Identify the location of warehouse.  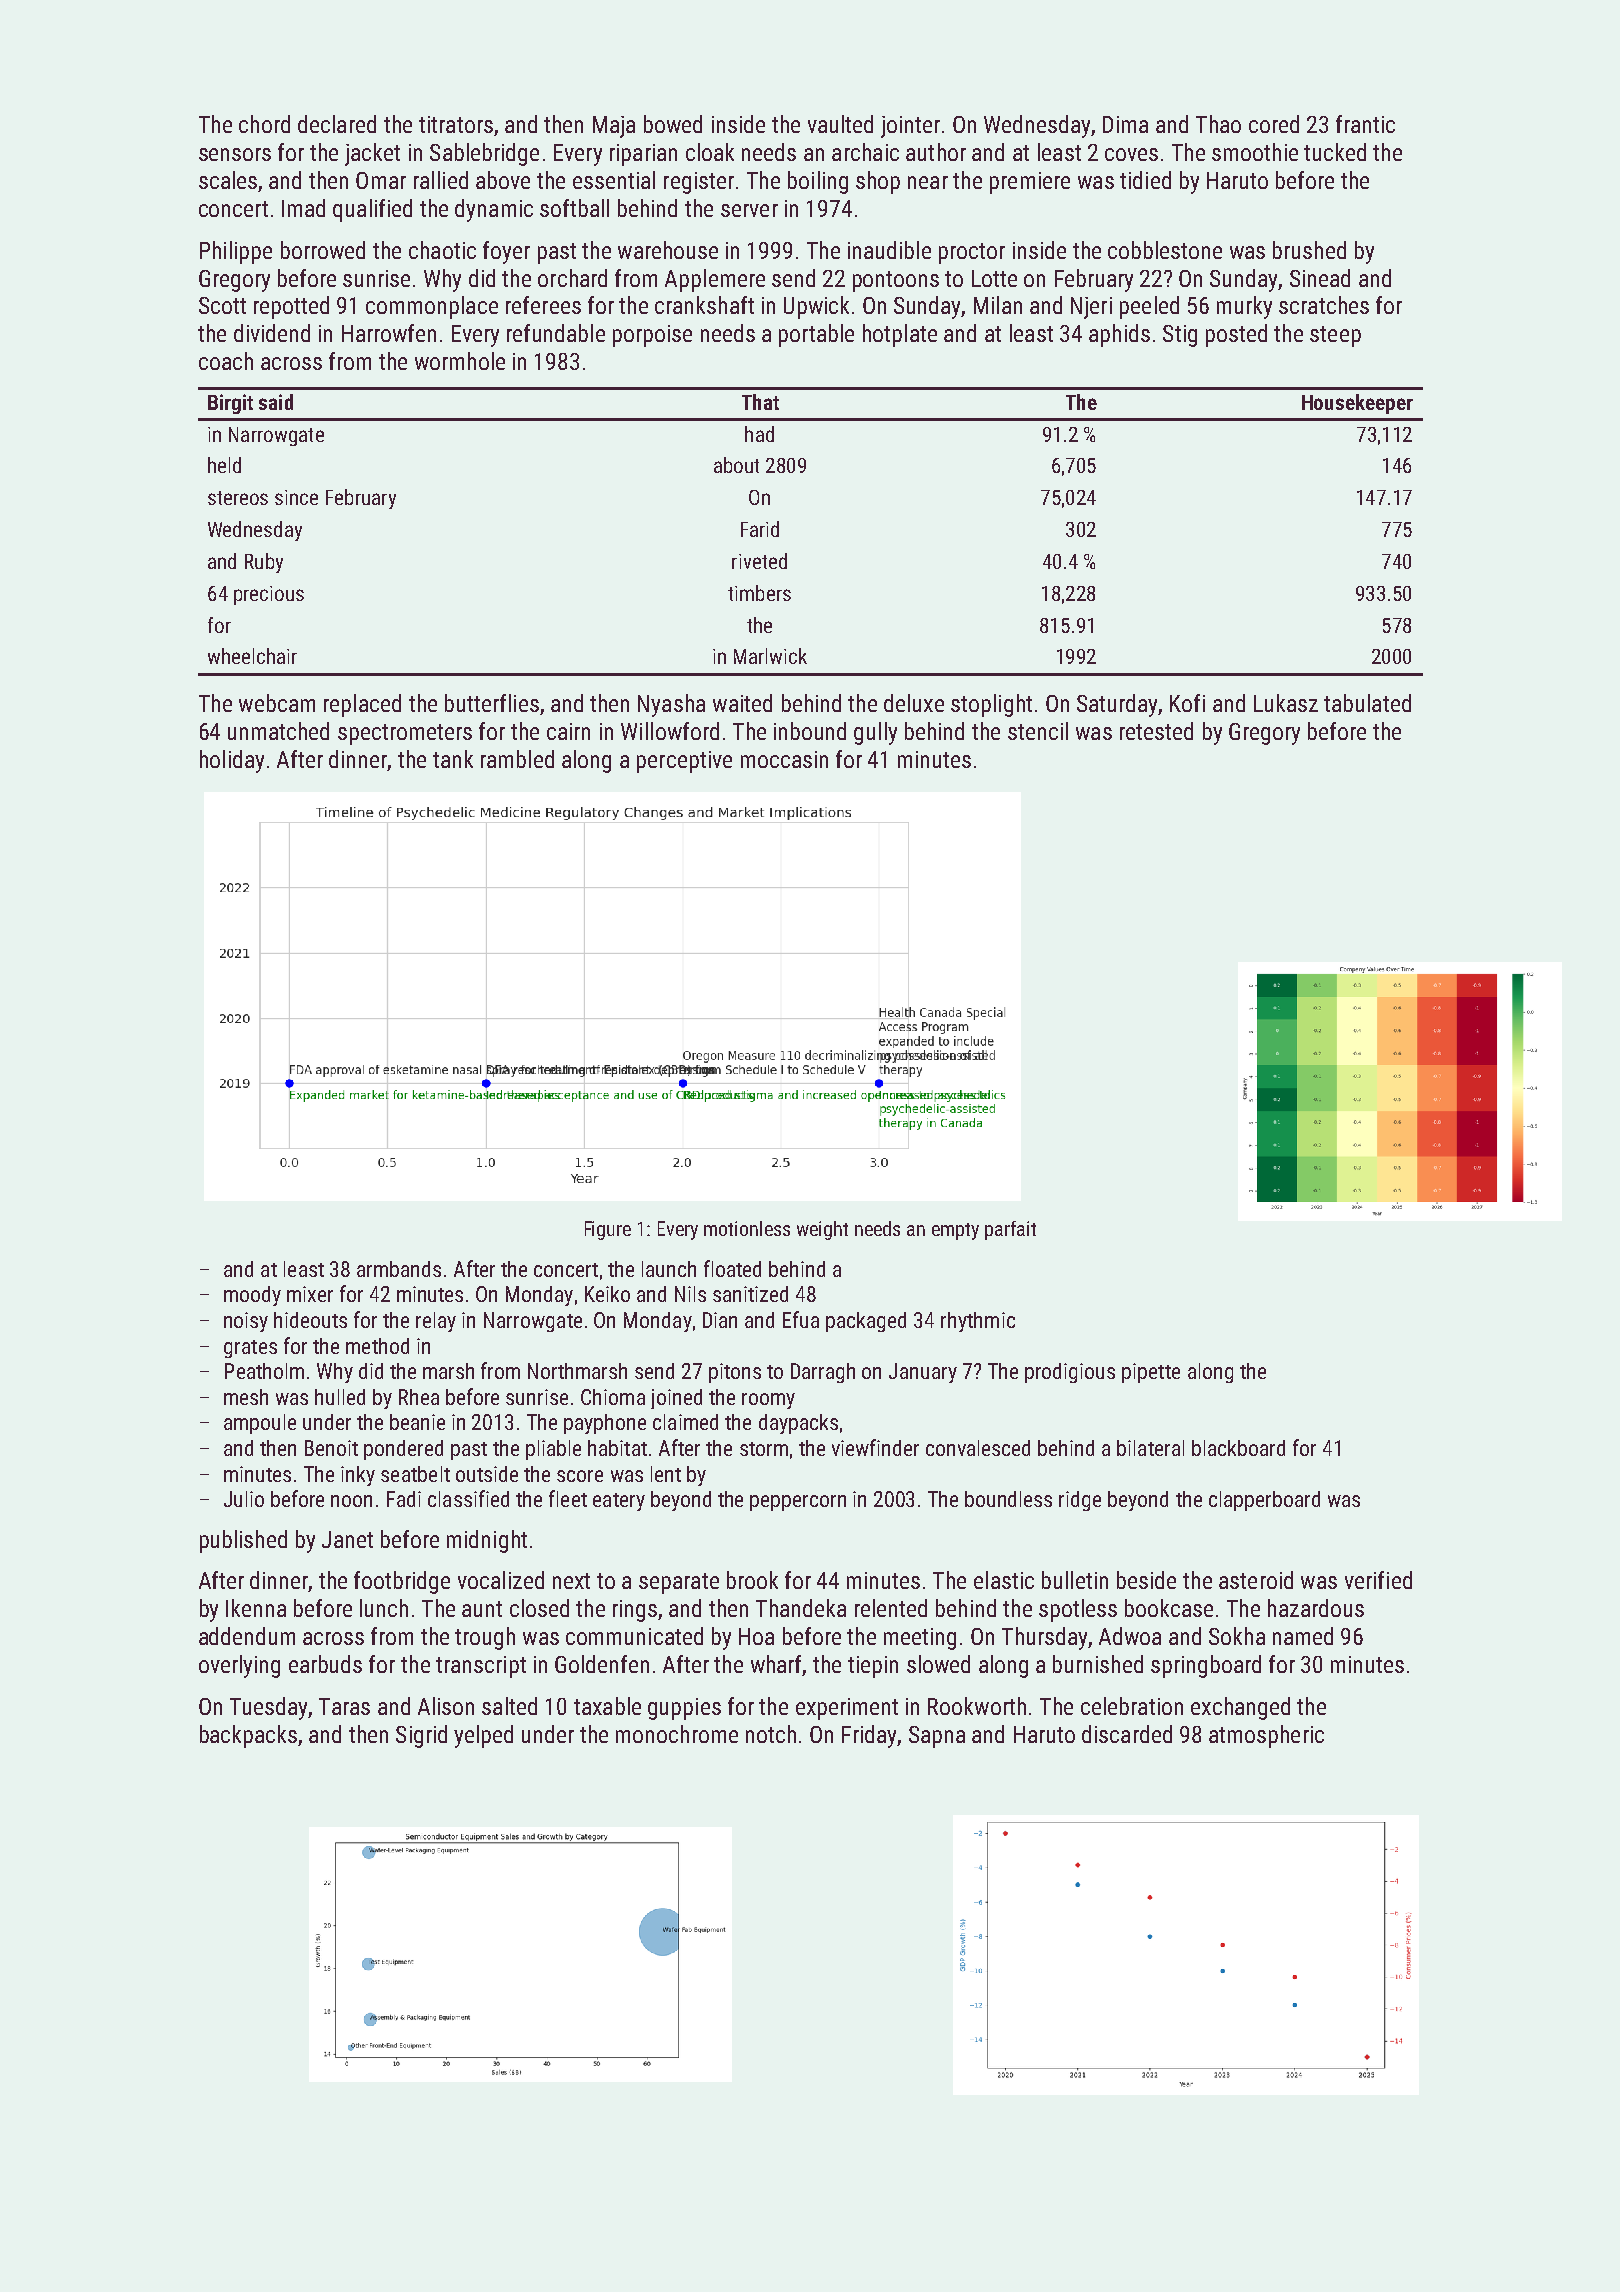
(668, 250).
